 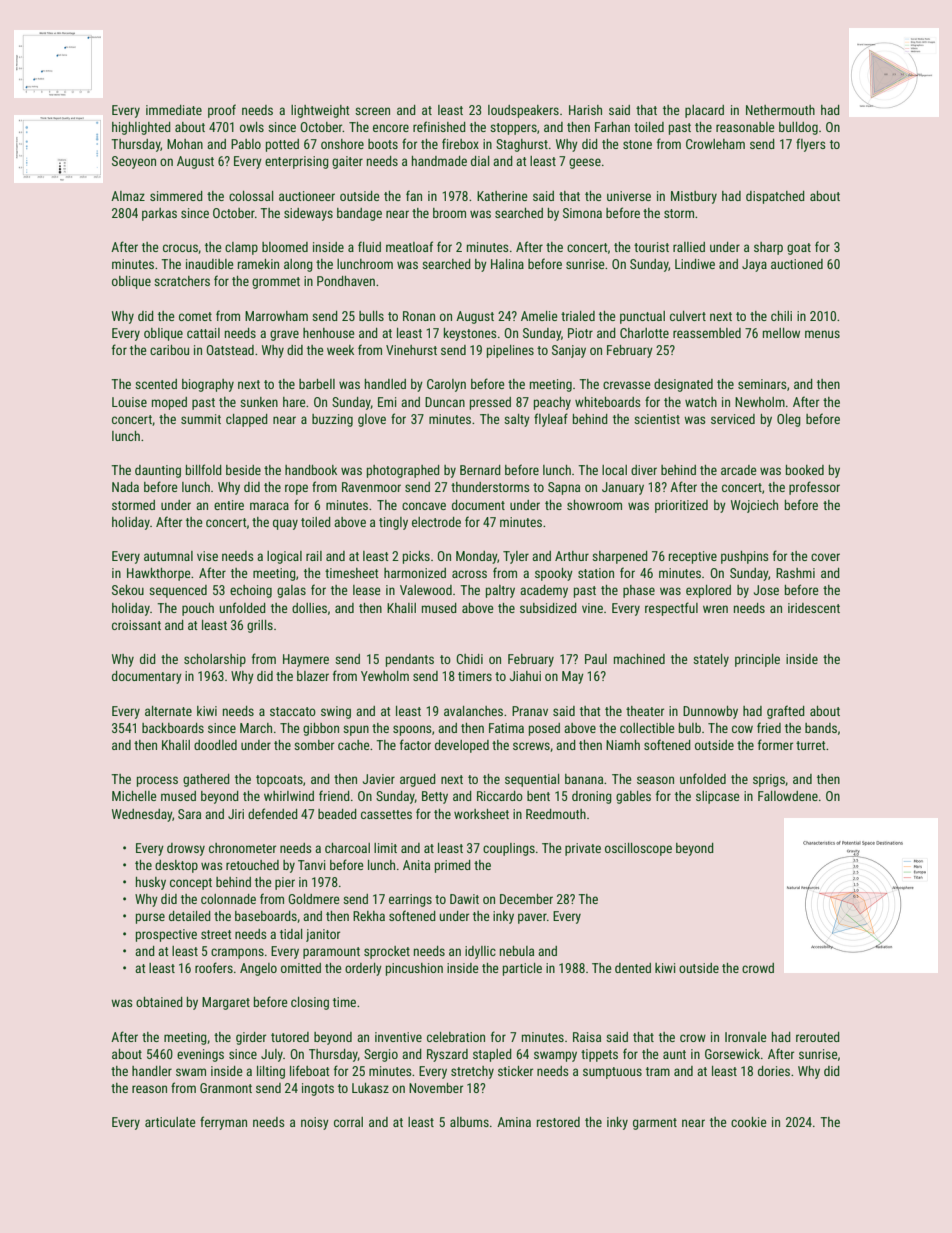 What do you see at coordinates (814, 608) in the screenshot?
I see `iridescent` at bounding box center [814, 608].
